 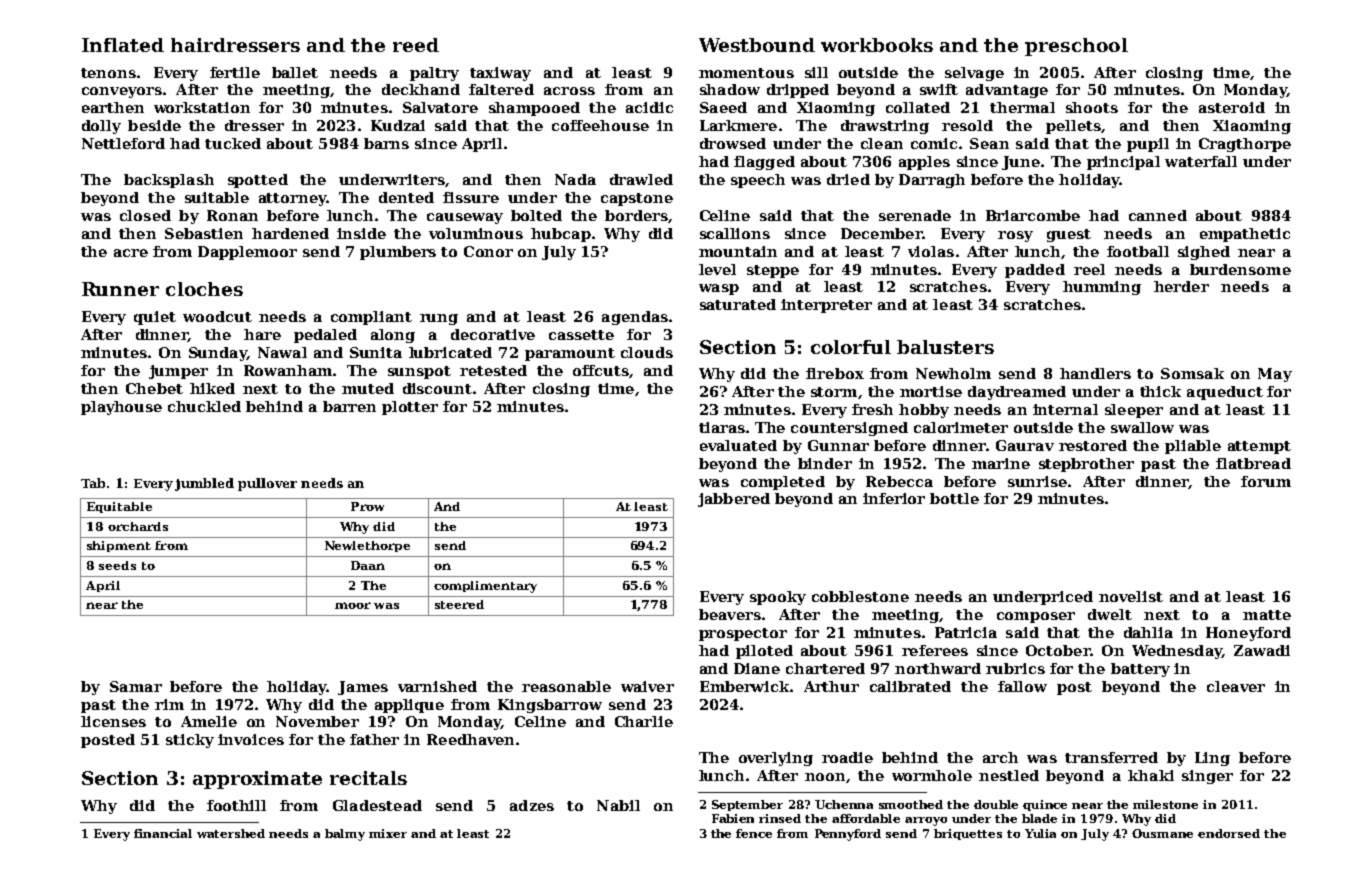 I want to click on inferior, so click(x=894, y=498).
